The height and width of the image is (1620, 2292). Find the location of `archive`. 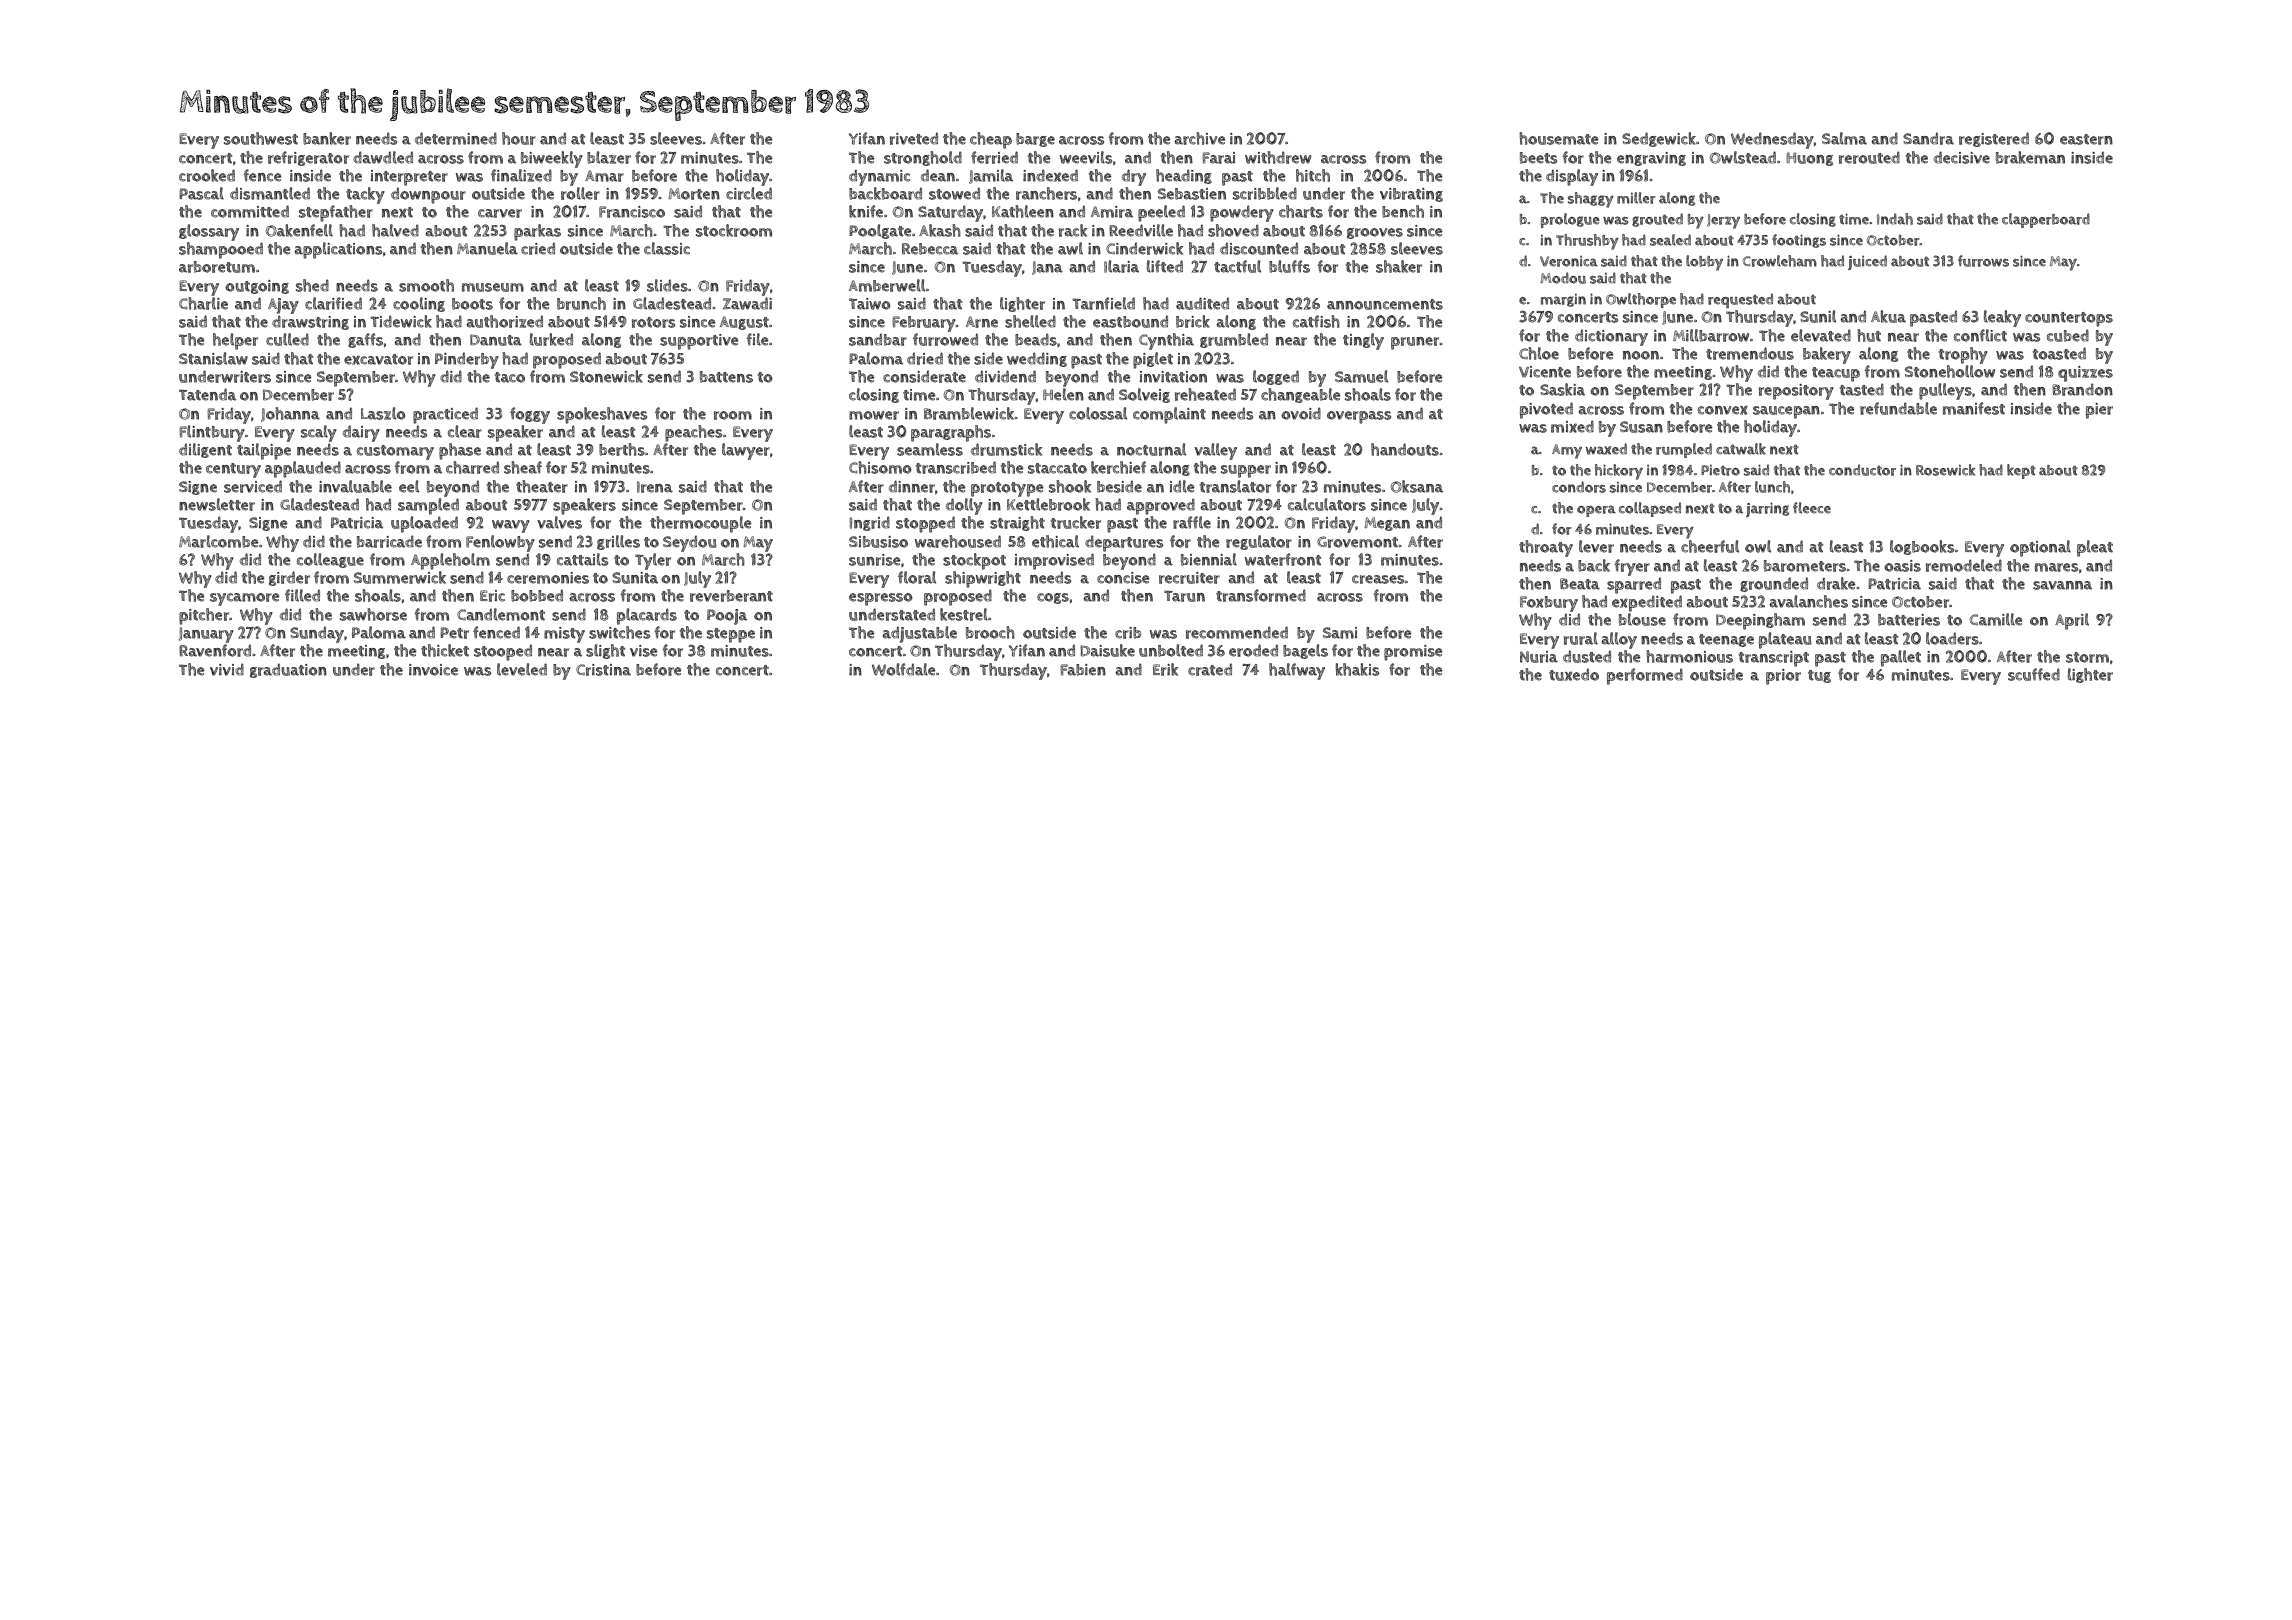

archive is located at coordinates (1199, 138).
